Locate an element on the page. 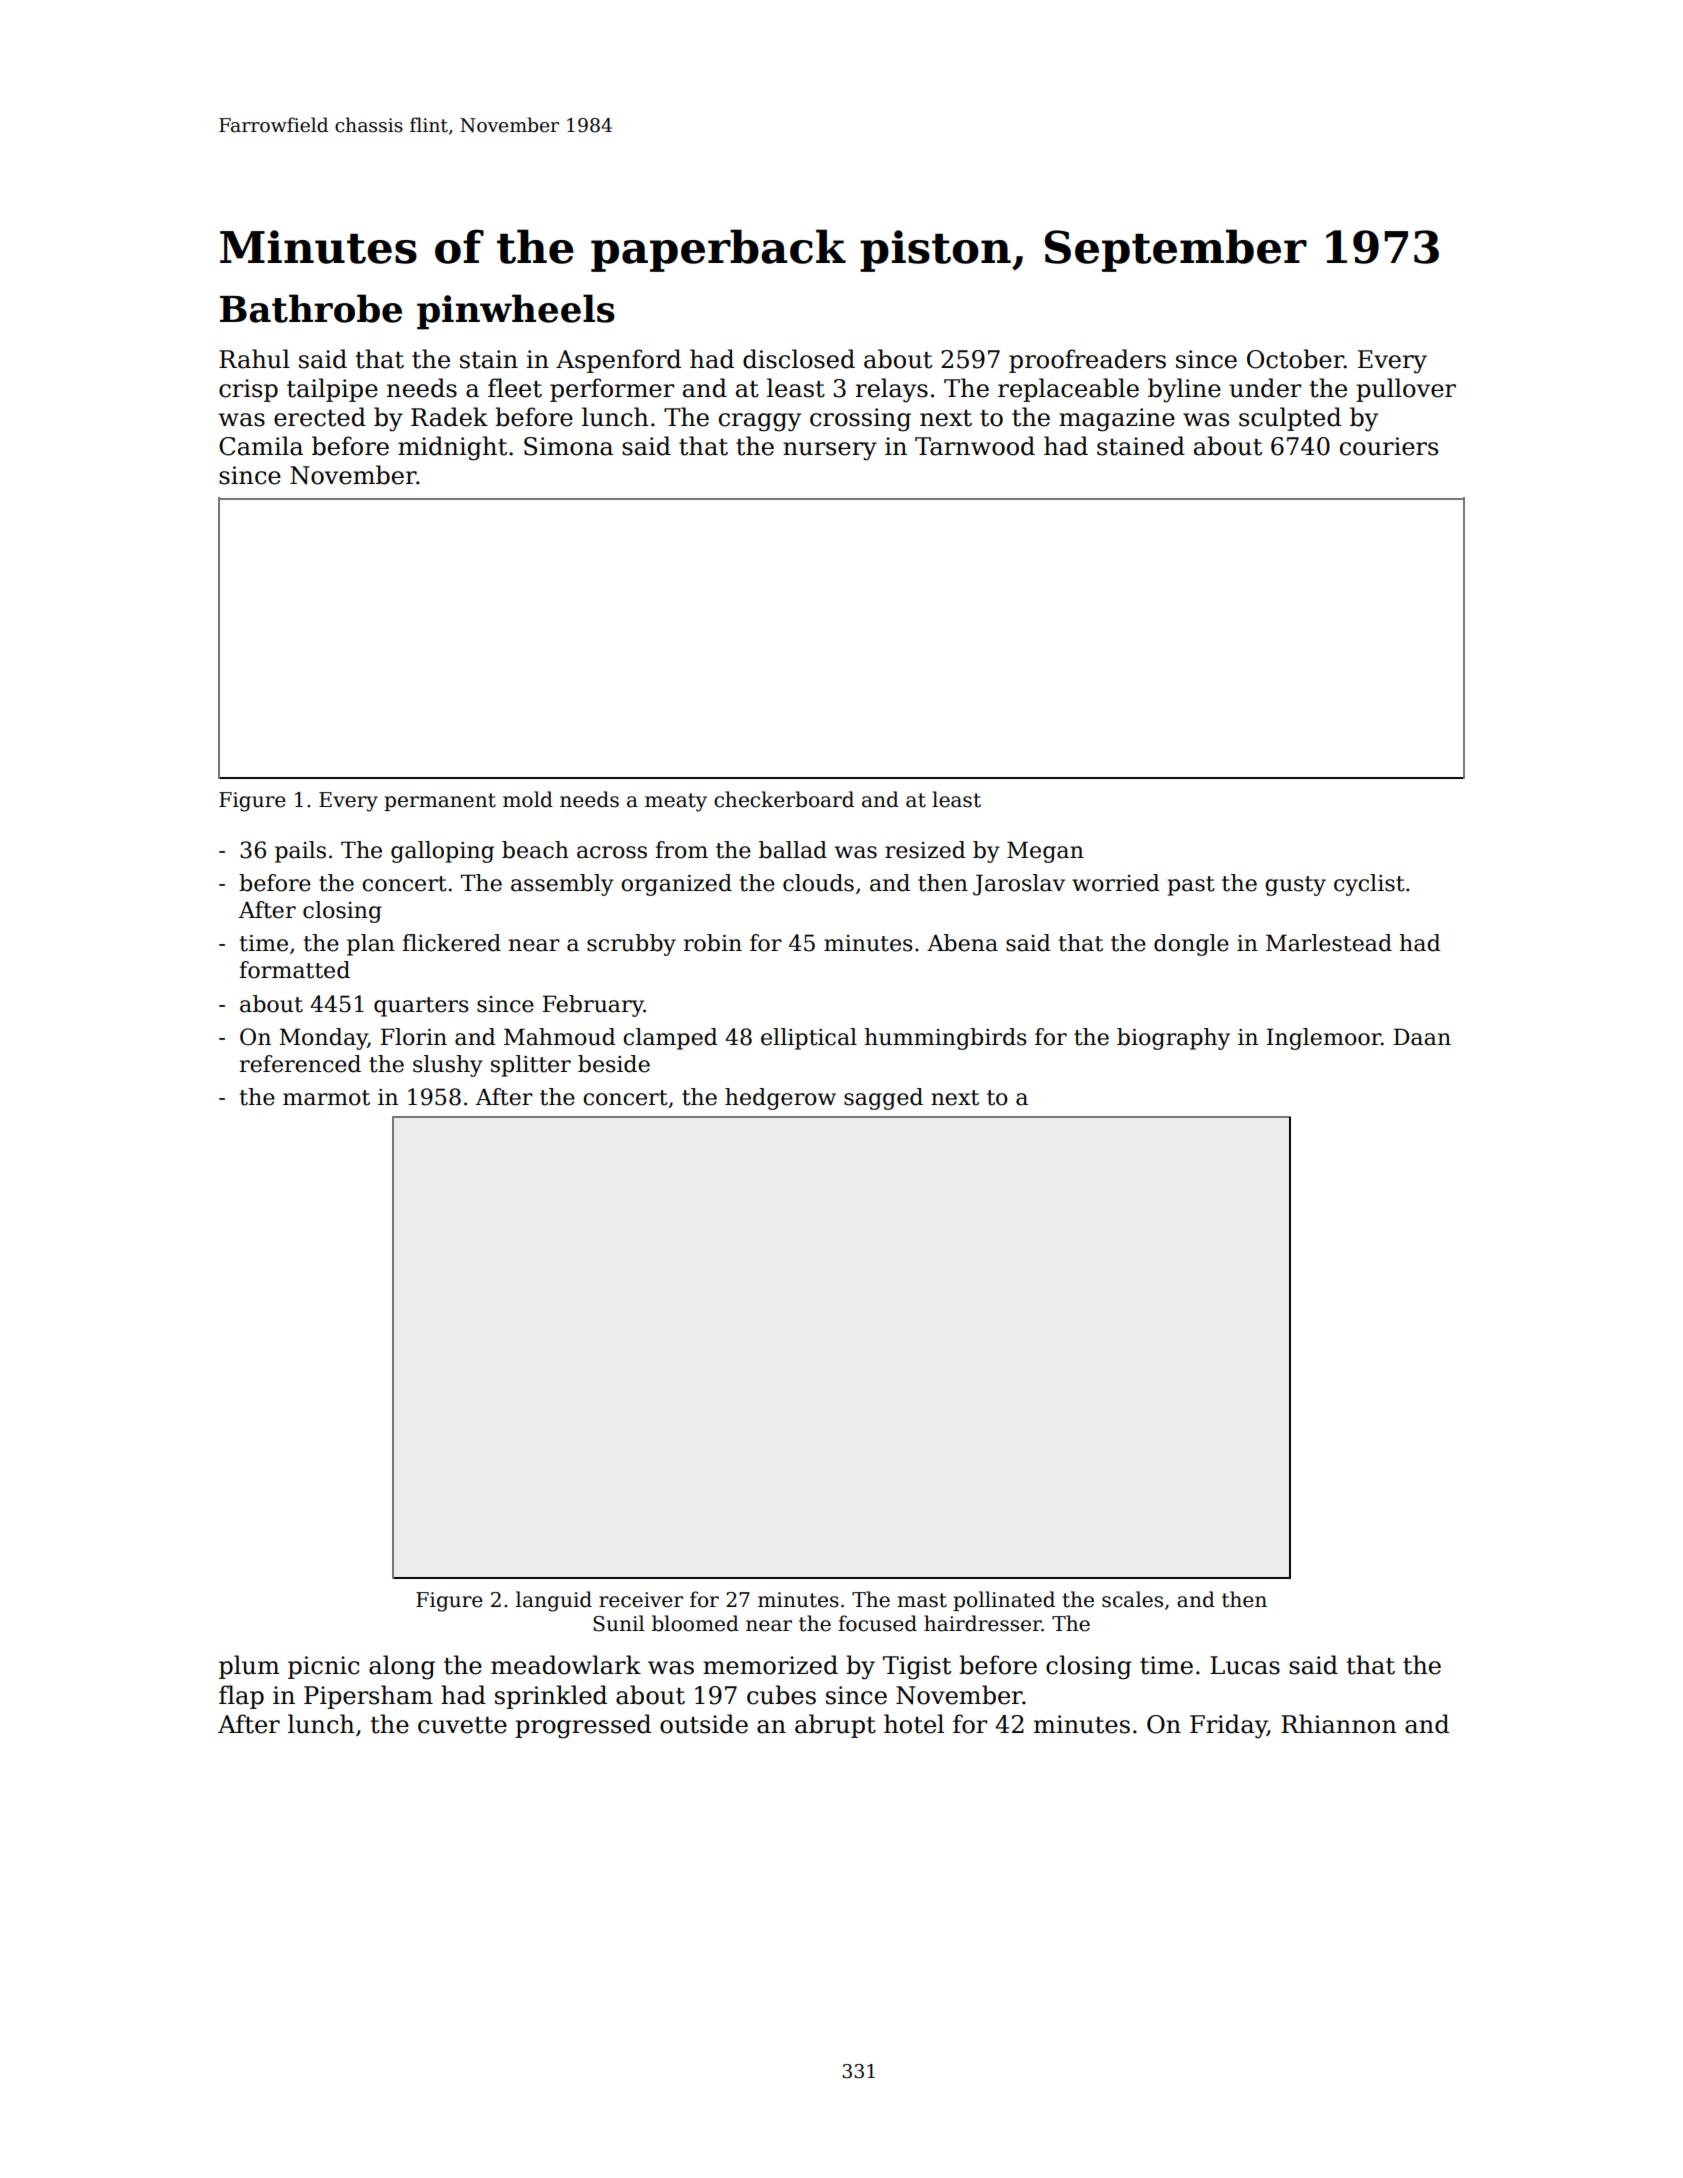 Image resolution: width=1683 pixels, height=2178 pixels. October is located at coordinates (1295, 359).
